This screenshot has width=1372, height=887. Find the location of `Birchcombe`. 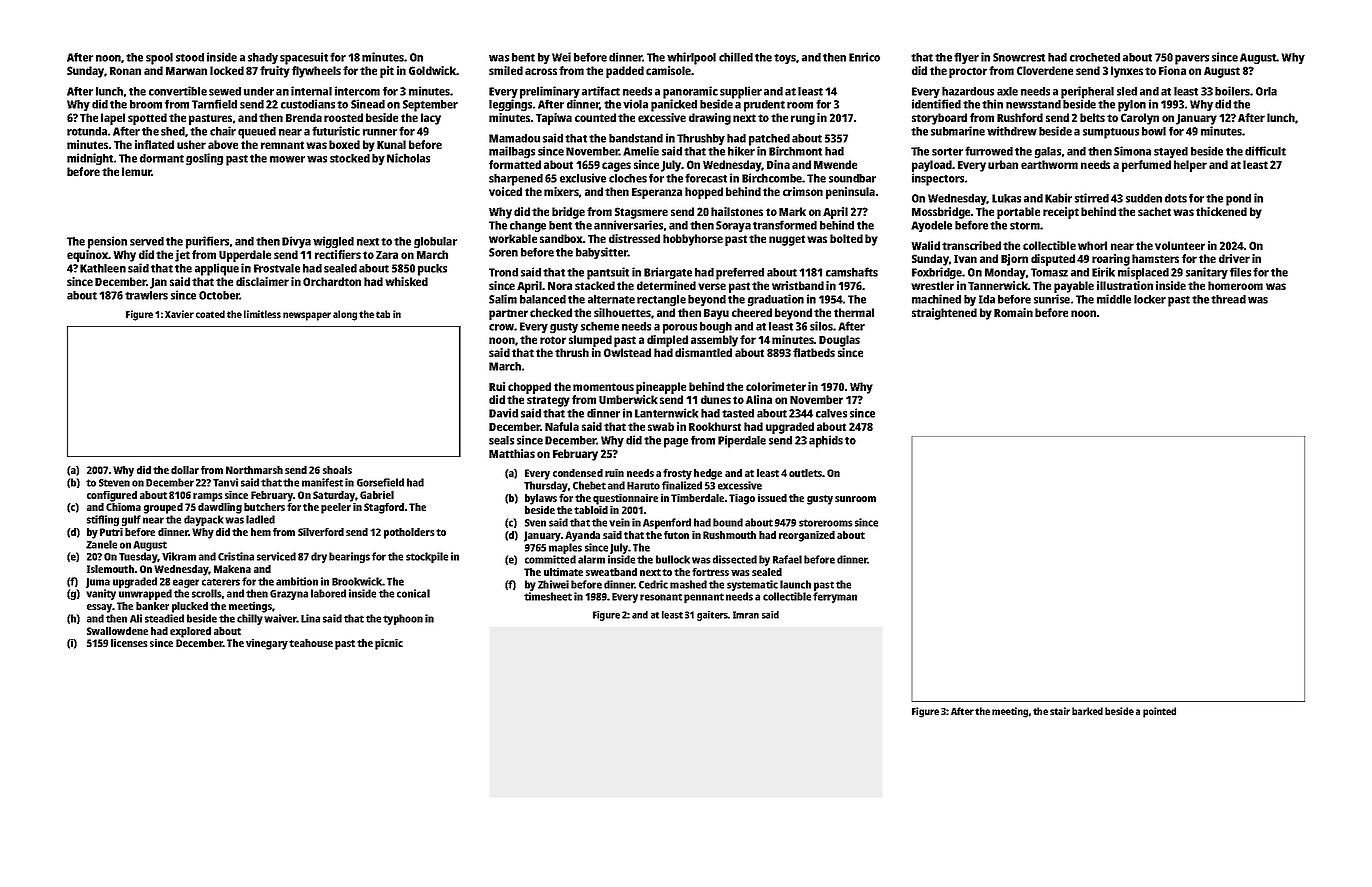

Birchcombe is located at coordinates (772, 178).
